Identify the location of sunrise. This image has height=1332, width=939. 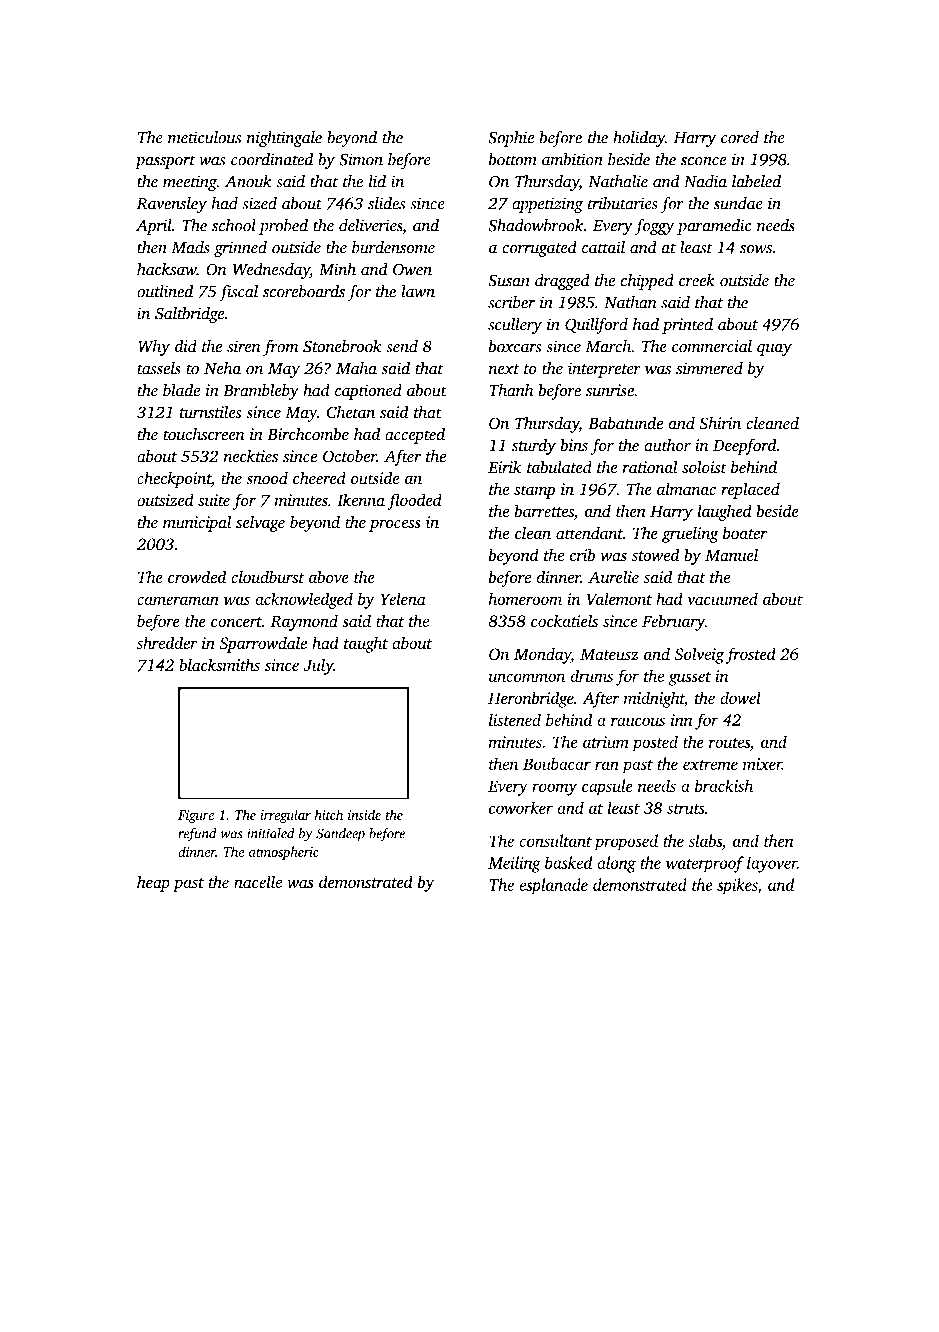
(610, 390).
